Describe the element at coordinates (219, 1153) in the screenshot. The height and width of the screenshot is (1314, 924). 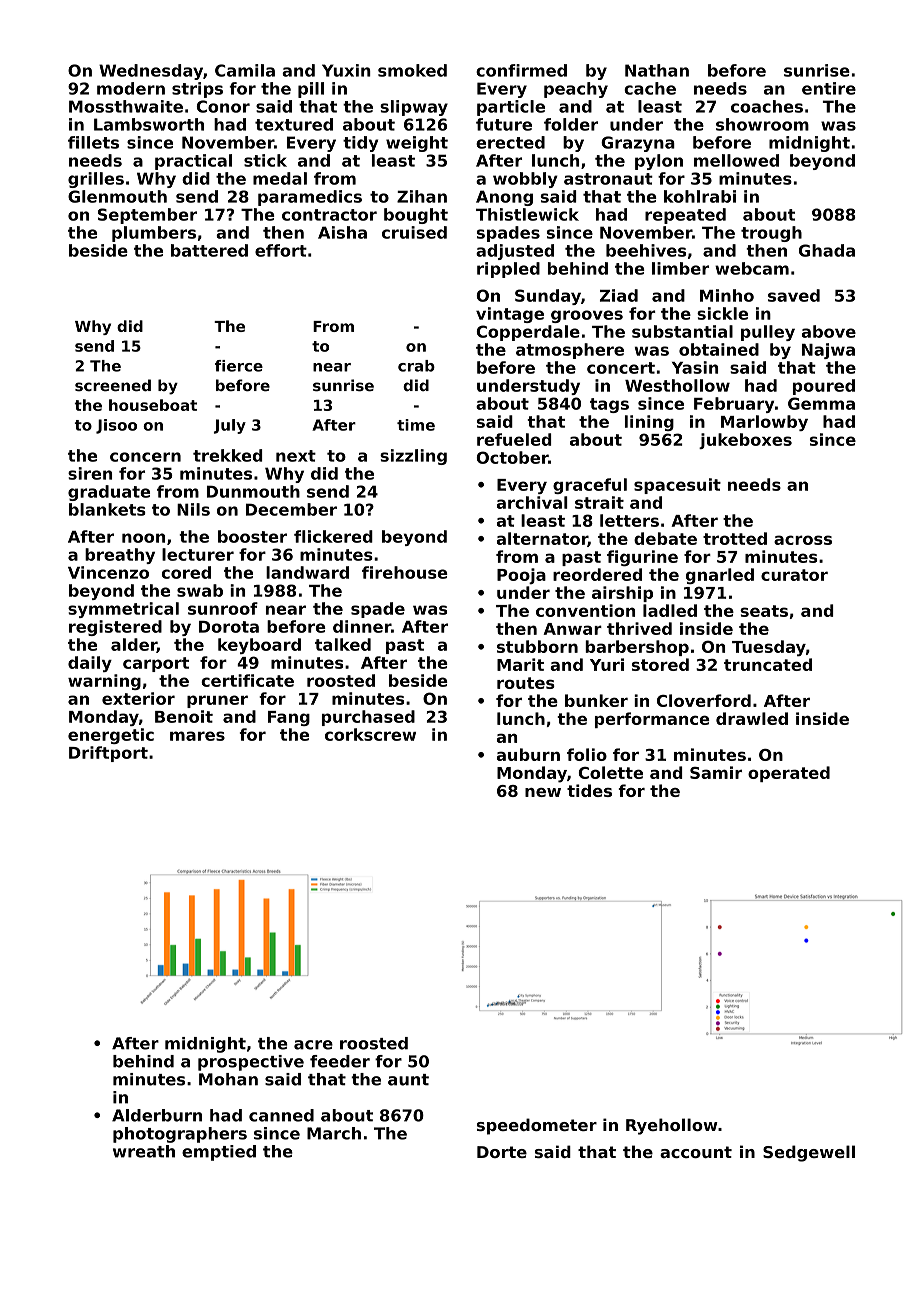
I see `emptied` at that location.
